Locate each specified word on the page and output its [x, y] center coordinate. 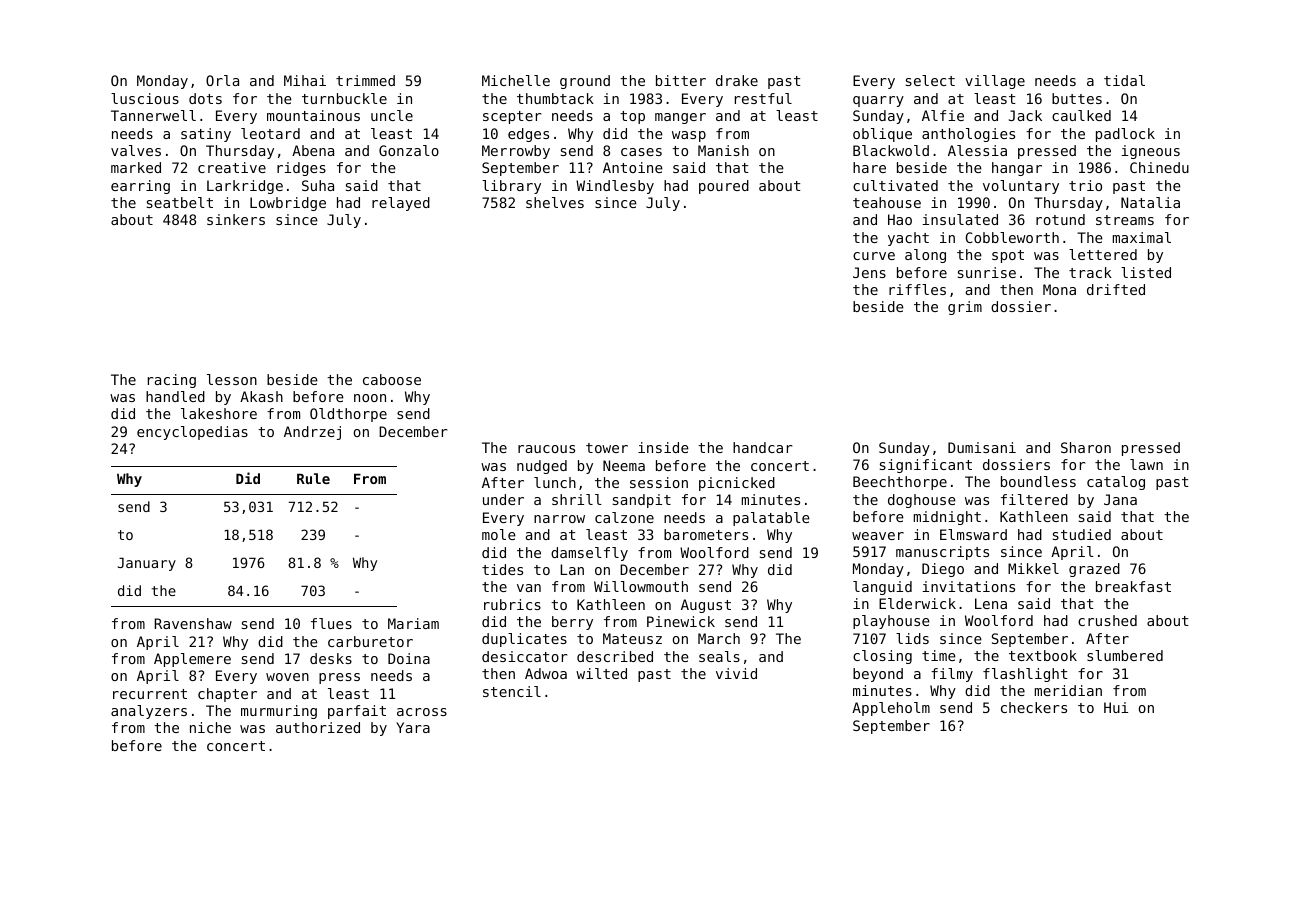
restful [763, 98]
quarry [878, 101]
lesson [232, 379]
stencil [512, 691]
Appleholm [891, 709]
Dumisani [982, 447]
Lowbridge [288, 204]
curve [874, 256]
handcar [762, 447]
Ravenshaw [193, 623]
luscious [145, 98]
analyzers [149, 712]
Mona [1059, 289]
